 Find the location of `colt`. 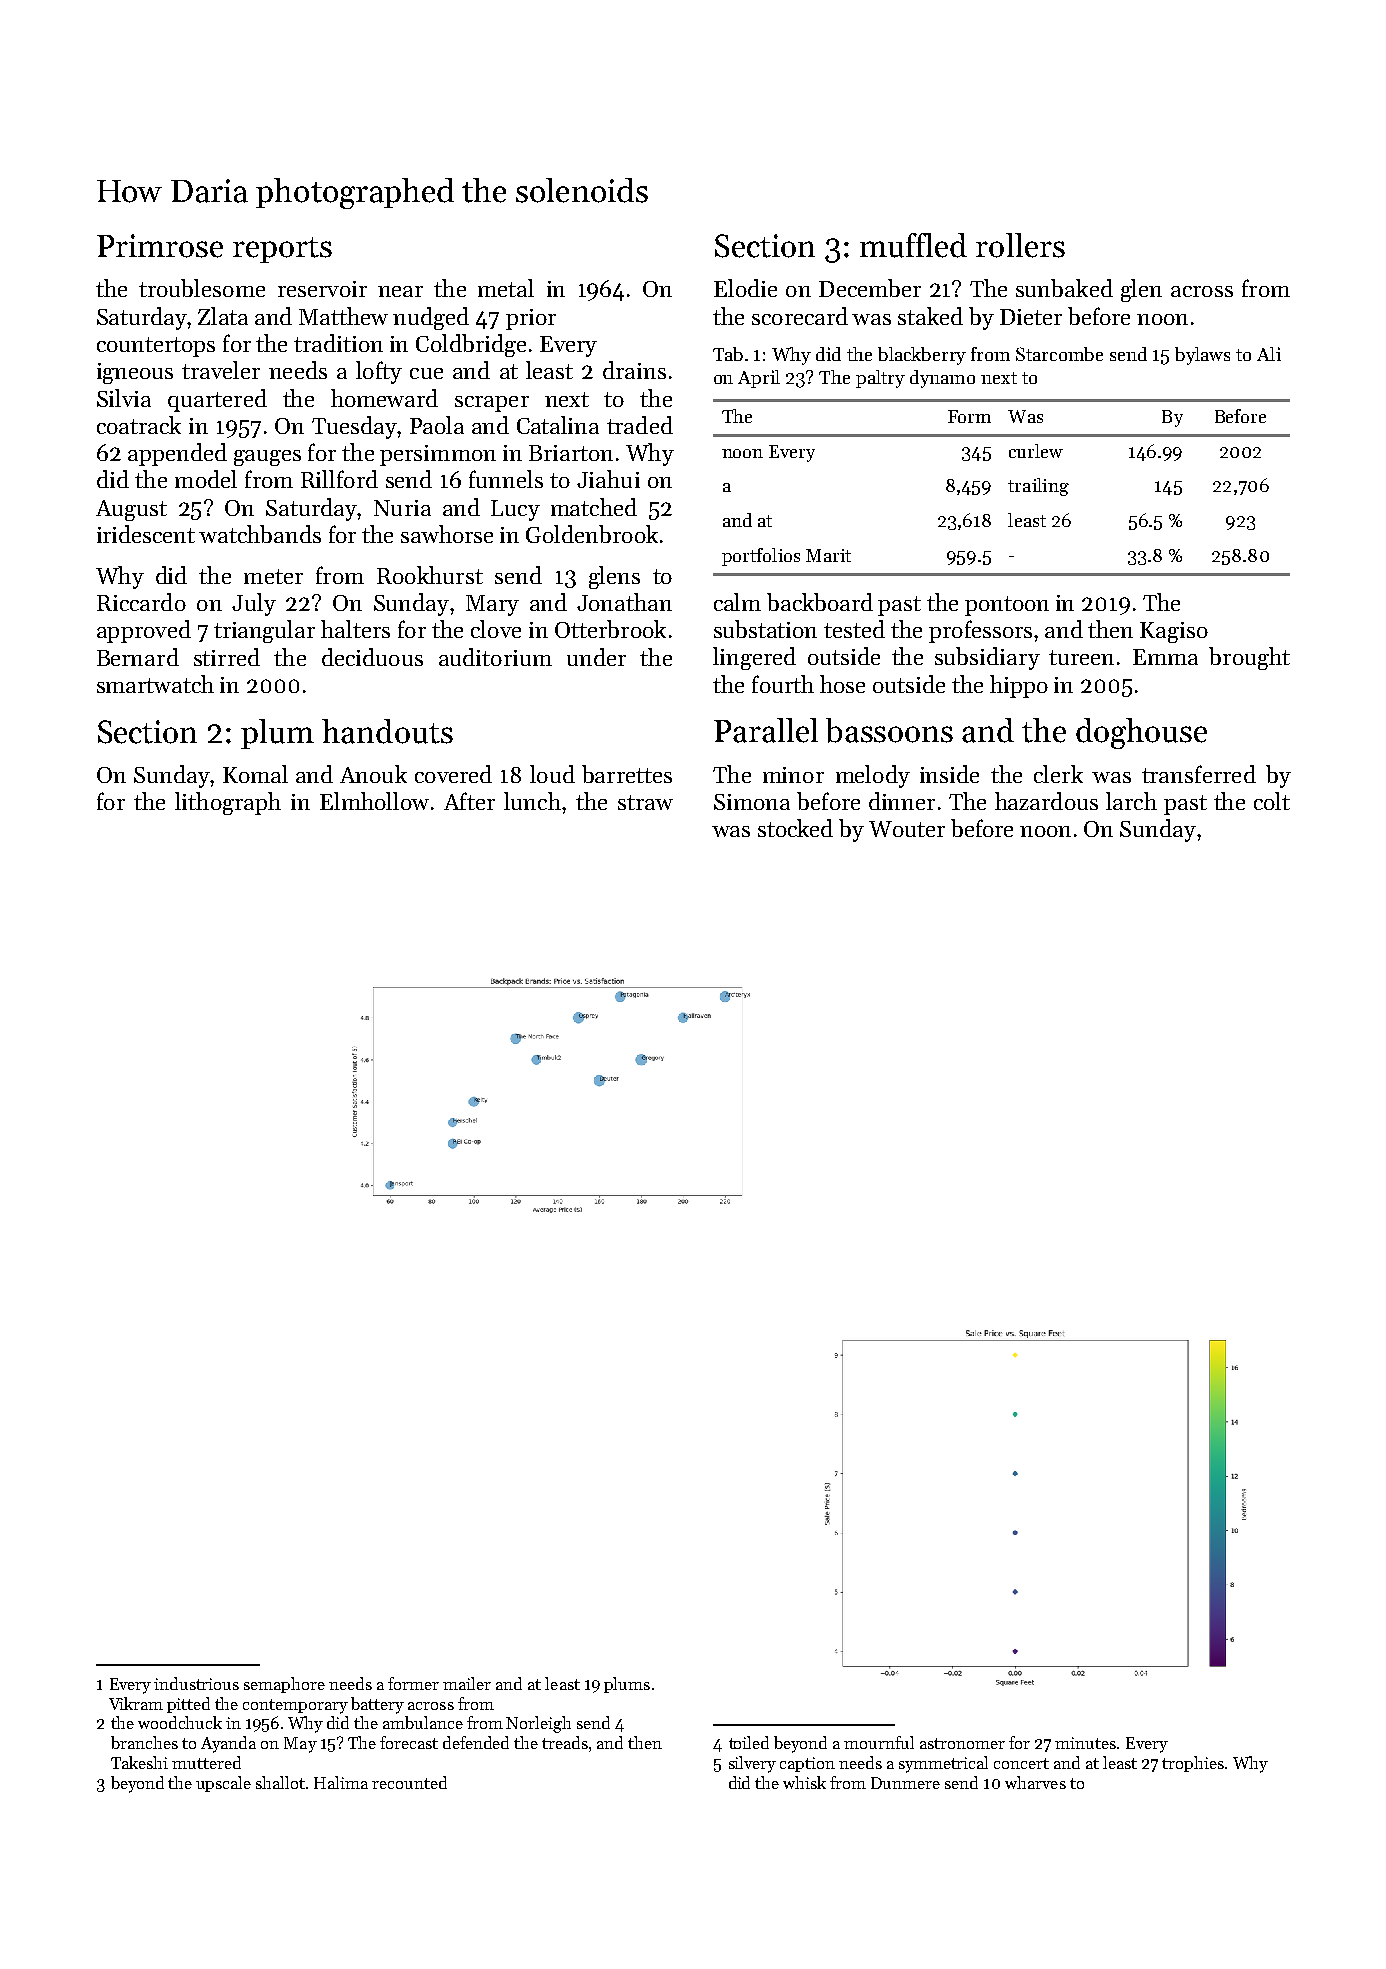

colt is located at coordinates (1272, 801).
